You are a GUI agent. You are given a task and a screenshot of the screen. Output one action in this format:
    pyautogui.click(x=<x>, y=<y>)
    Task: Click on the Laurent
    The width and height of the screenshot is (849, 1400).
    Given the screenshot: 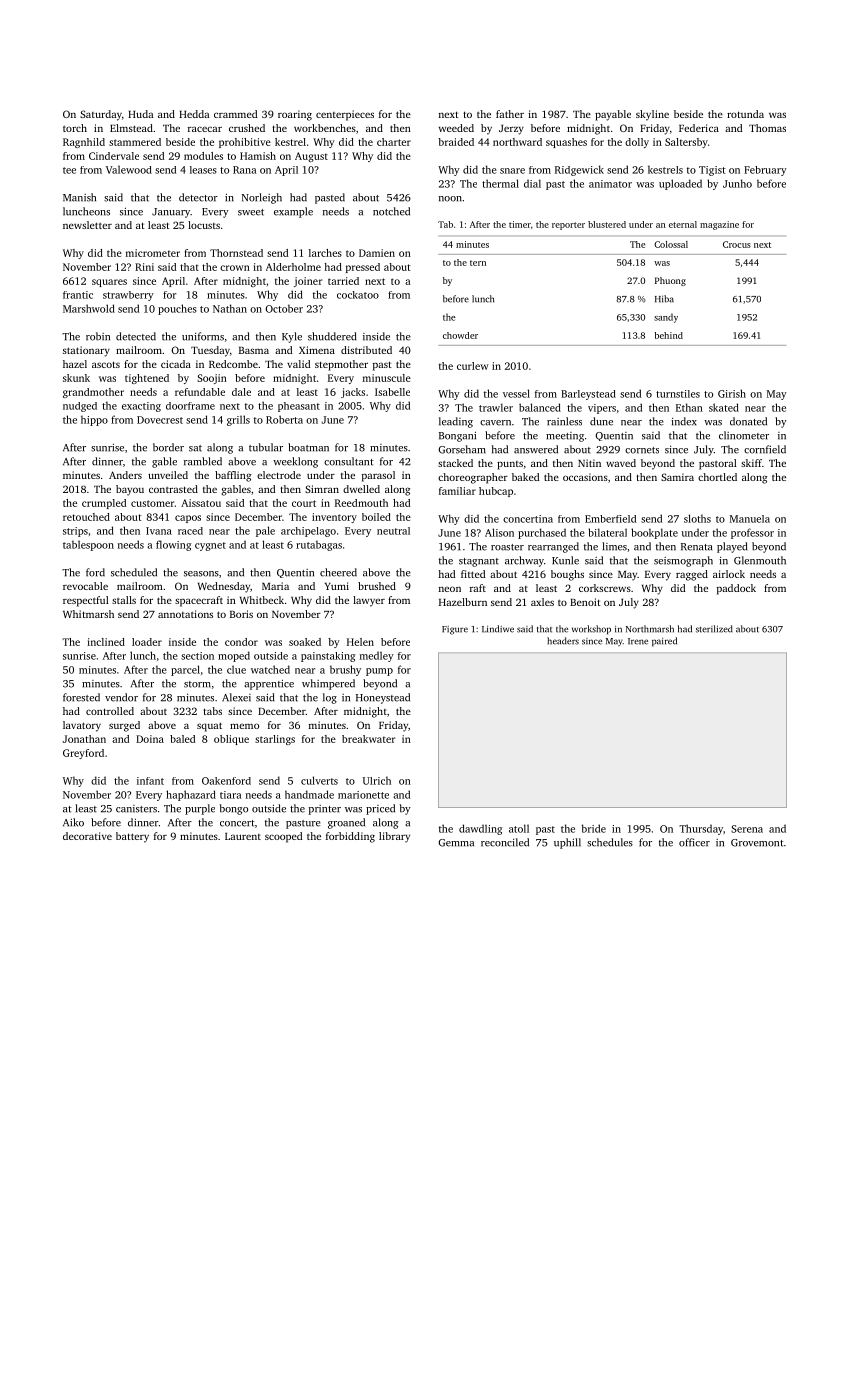 What is the action you would take?
    pyautogui.click(x=243, y=836)
